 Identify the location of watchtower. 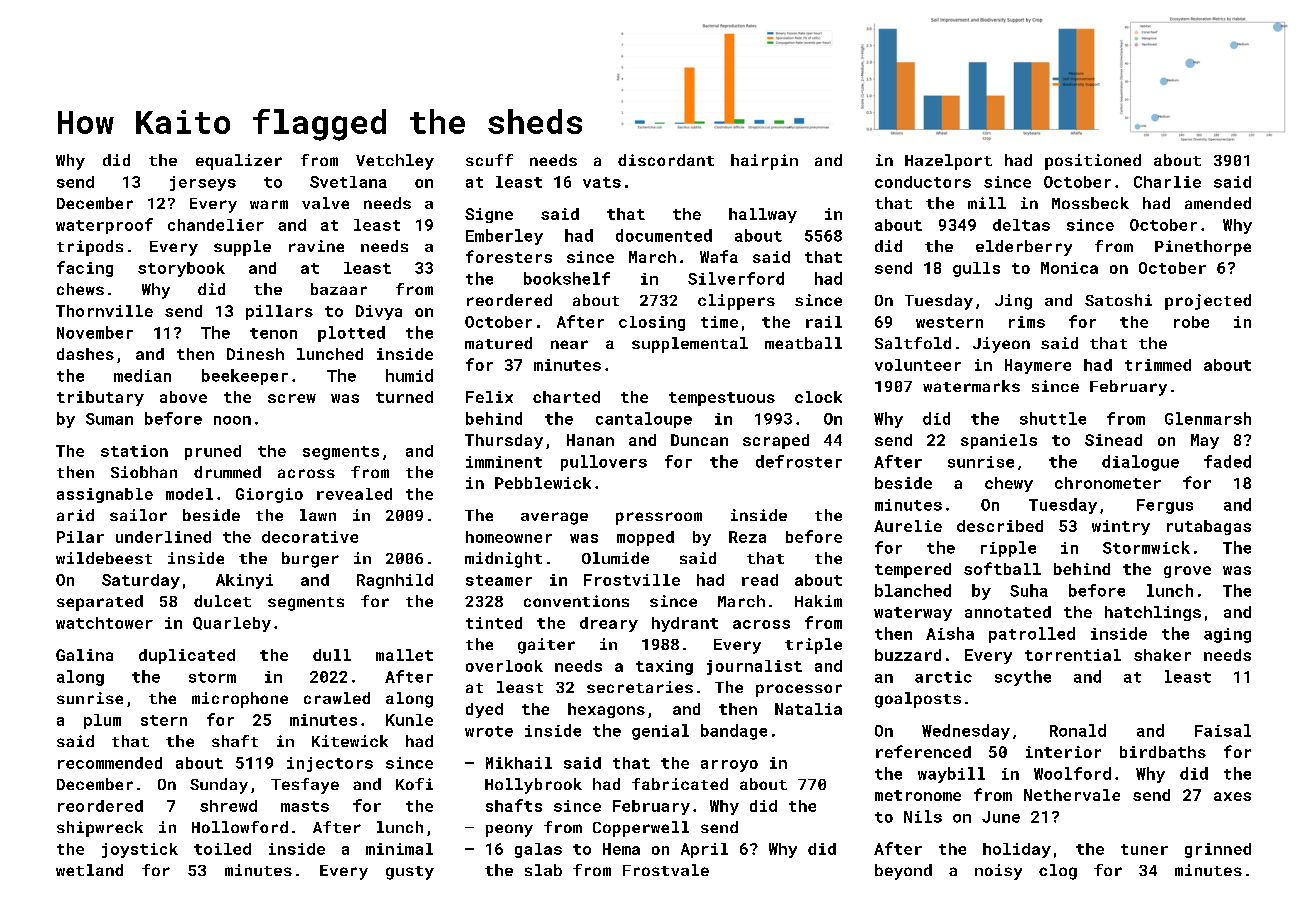
(104, 623).
